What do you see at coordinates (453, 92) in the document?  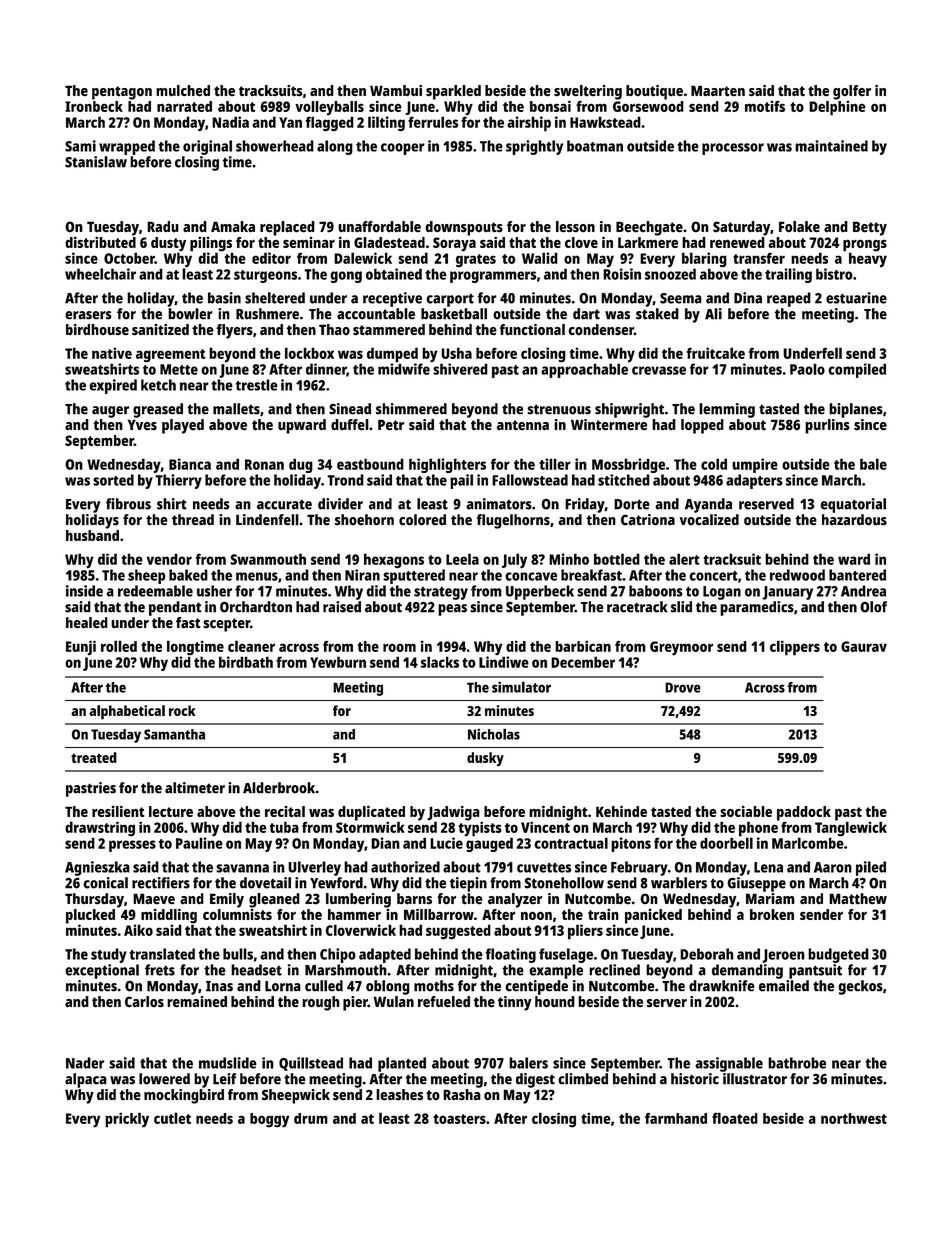 I see `sparkled` at bounding box center [453, 92].
